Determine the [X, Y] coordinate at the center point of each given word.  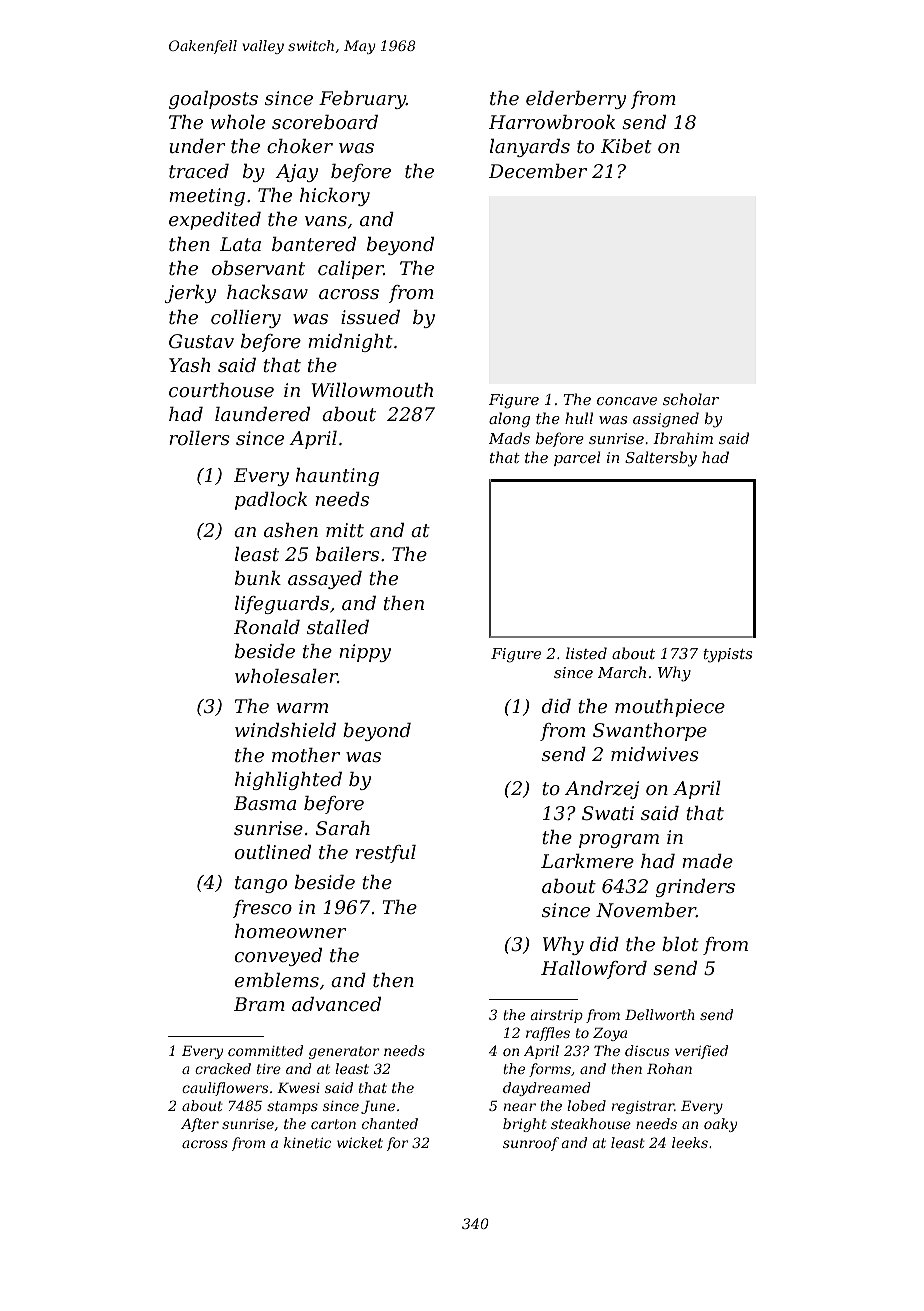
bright [524, 1125]
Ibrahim [683, 438]
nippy [365, 653]
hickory [335, 197]
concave [627, 401]
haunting [337, 477]
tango [261, 884]
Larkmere [587, 861]
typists [728, 655]
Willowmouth [372, 390]
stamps [292, 1107]
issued [370, 317]
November [646, 910]
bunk [258, 578]
